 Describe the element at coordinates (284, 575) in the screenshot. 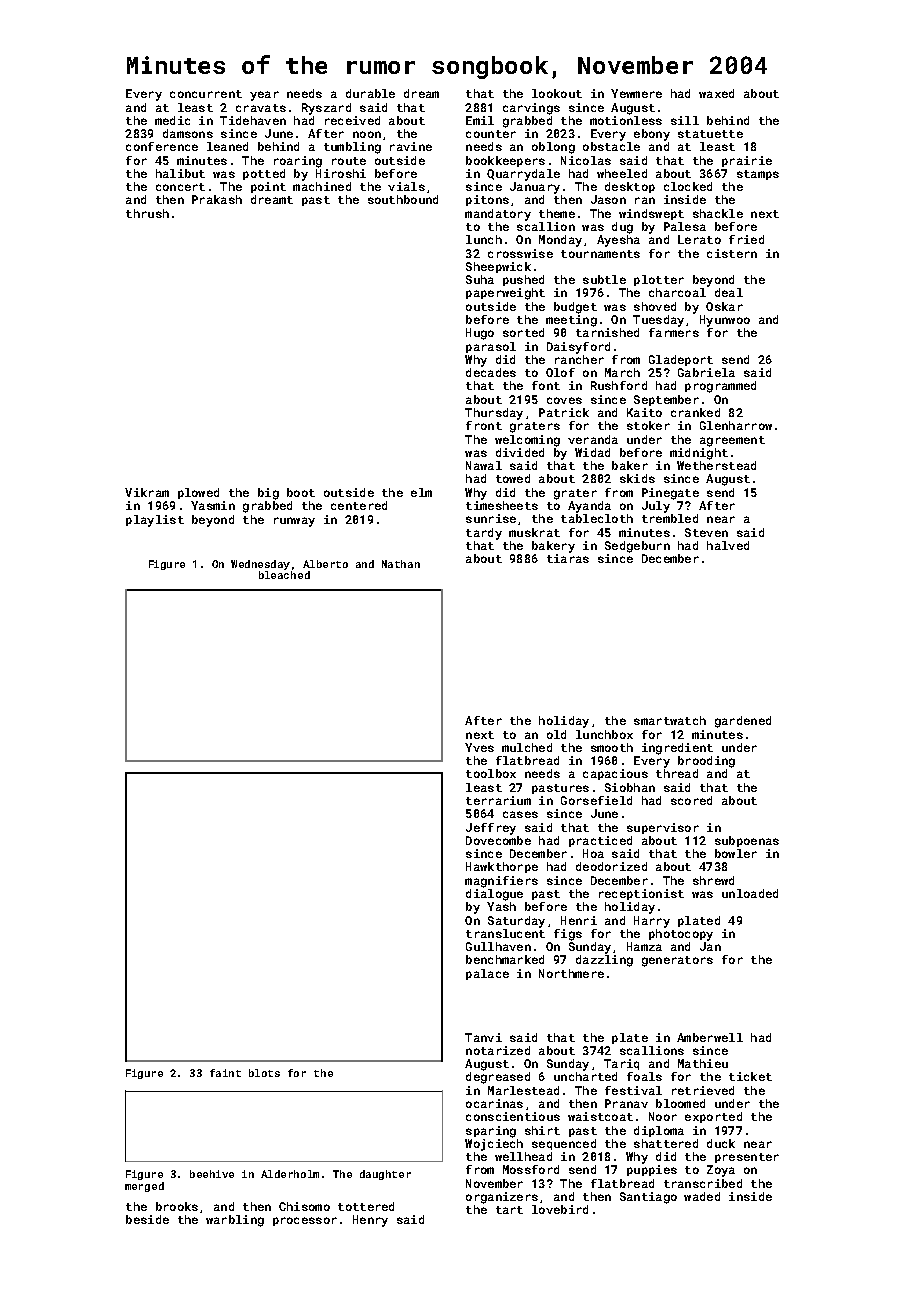

I see `bleached` at that location.
